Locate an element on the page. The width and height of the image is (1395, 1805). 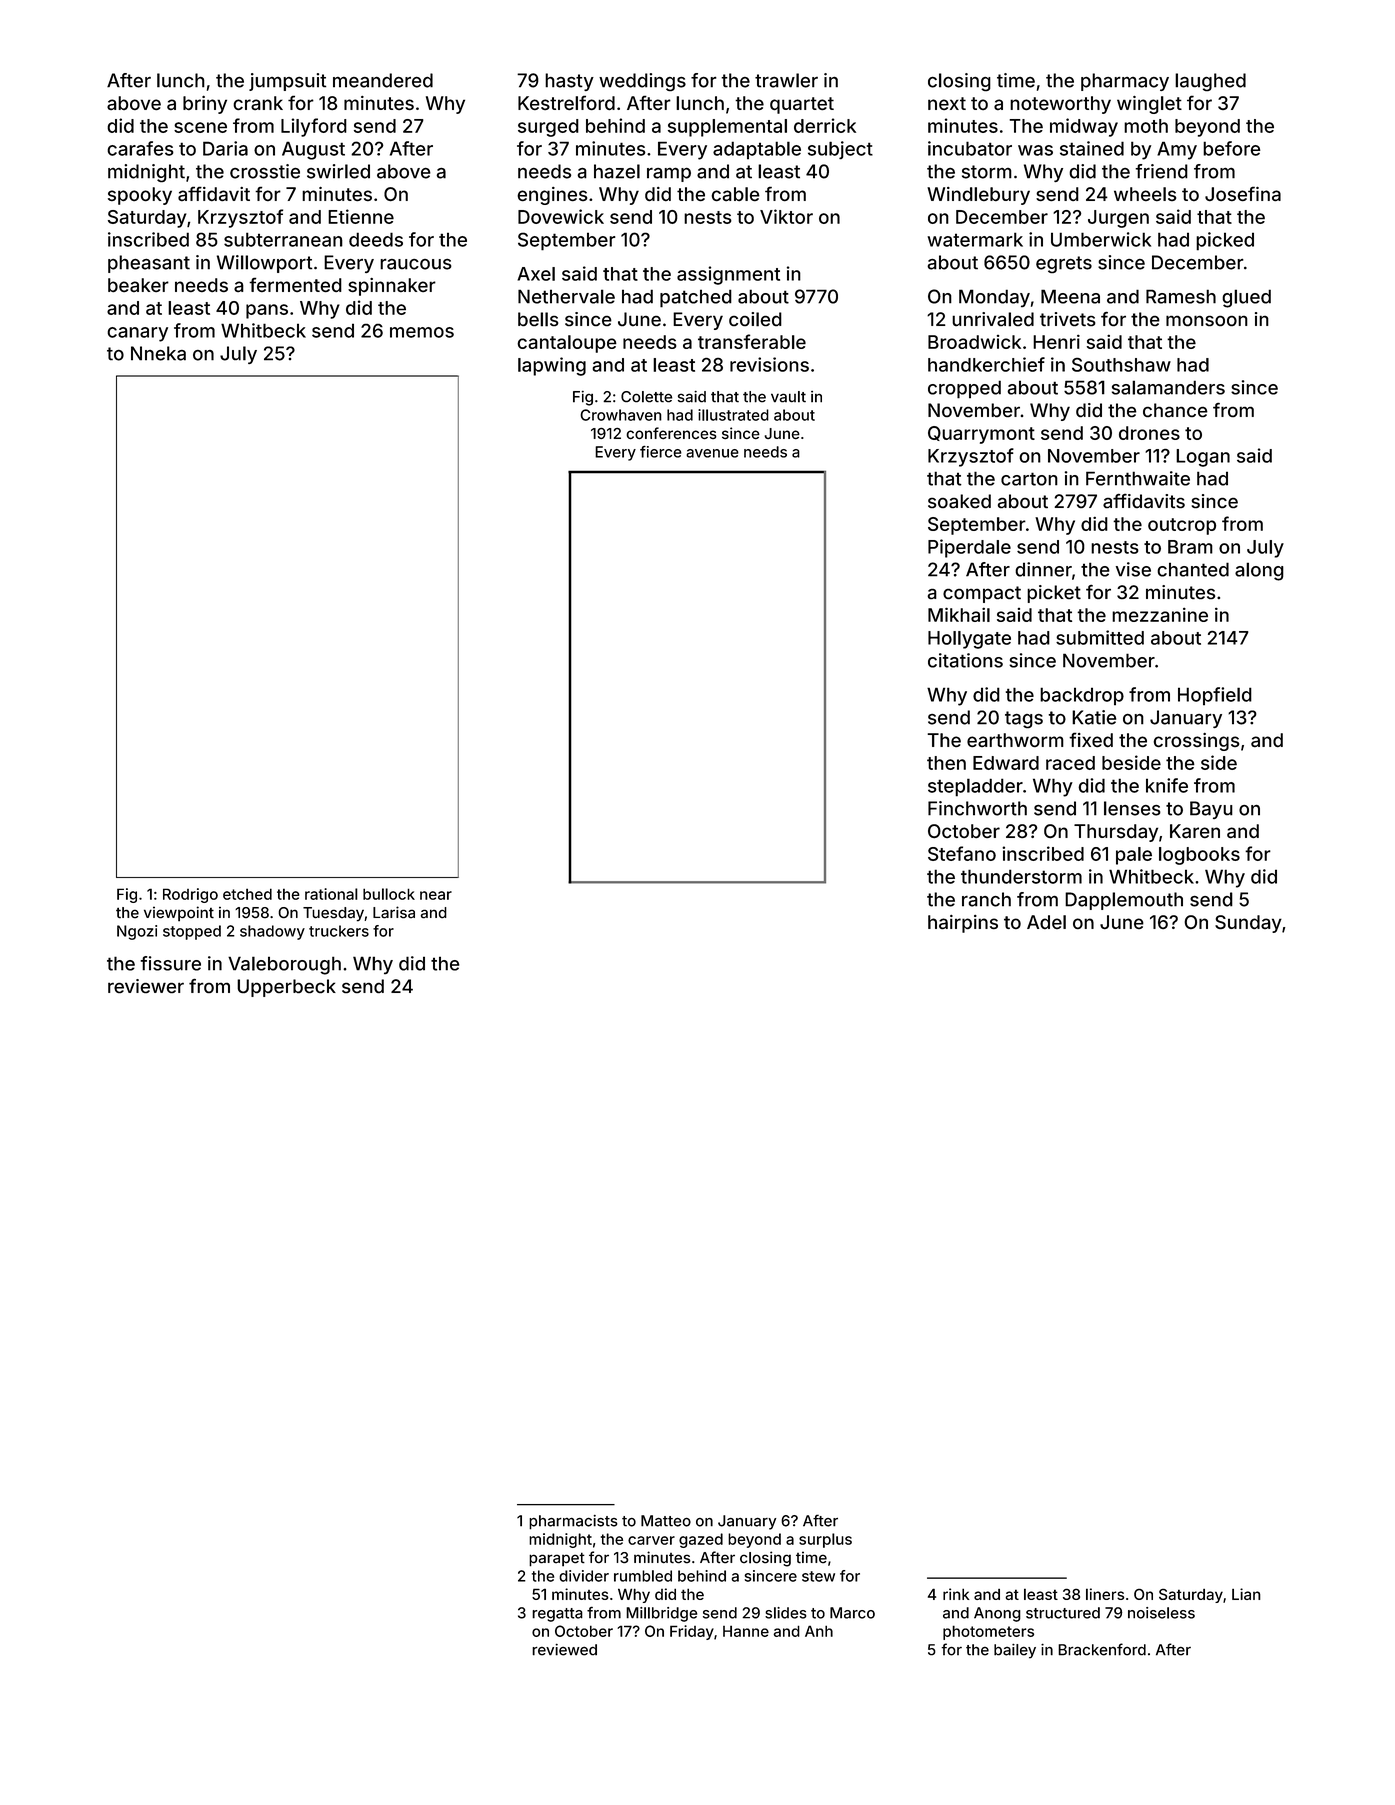
Upperbeck is located at coordinates (286, 988).
